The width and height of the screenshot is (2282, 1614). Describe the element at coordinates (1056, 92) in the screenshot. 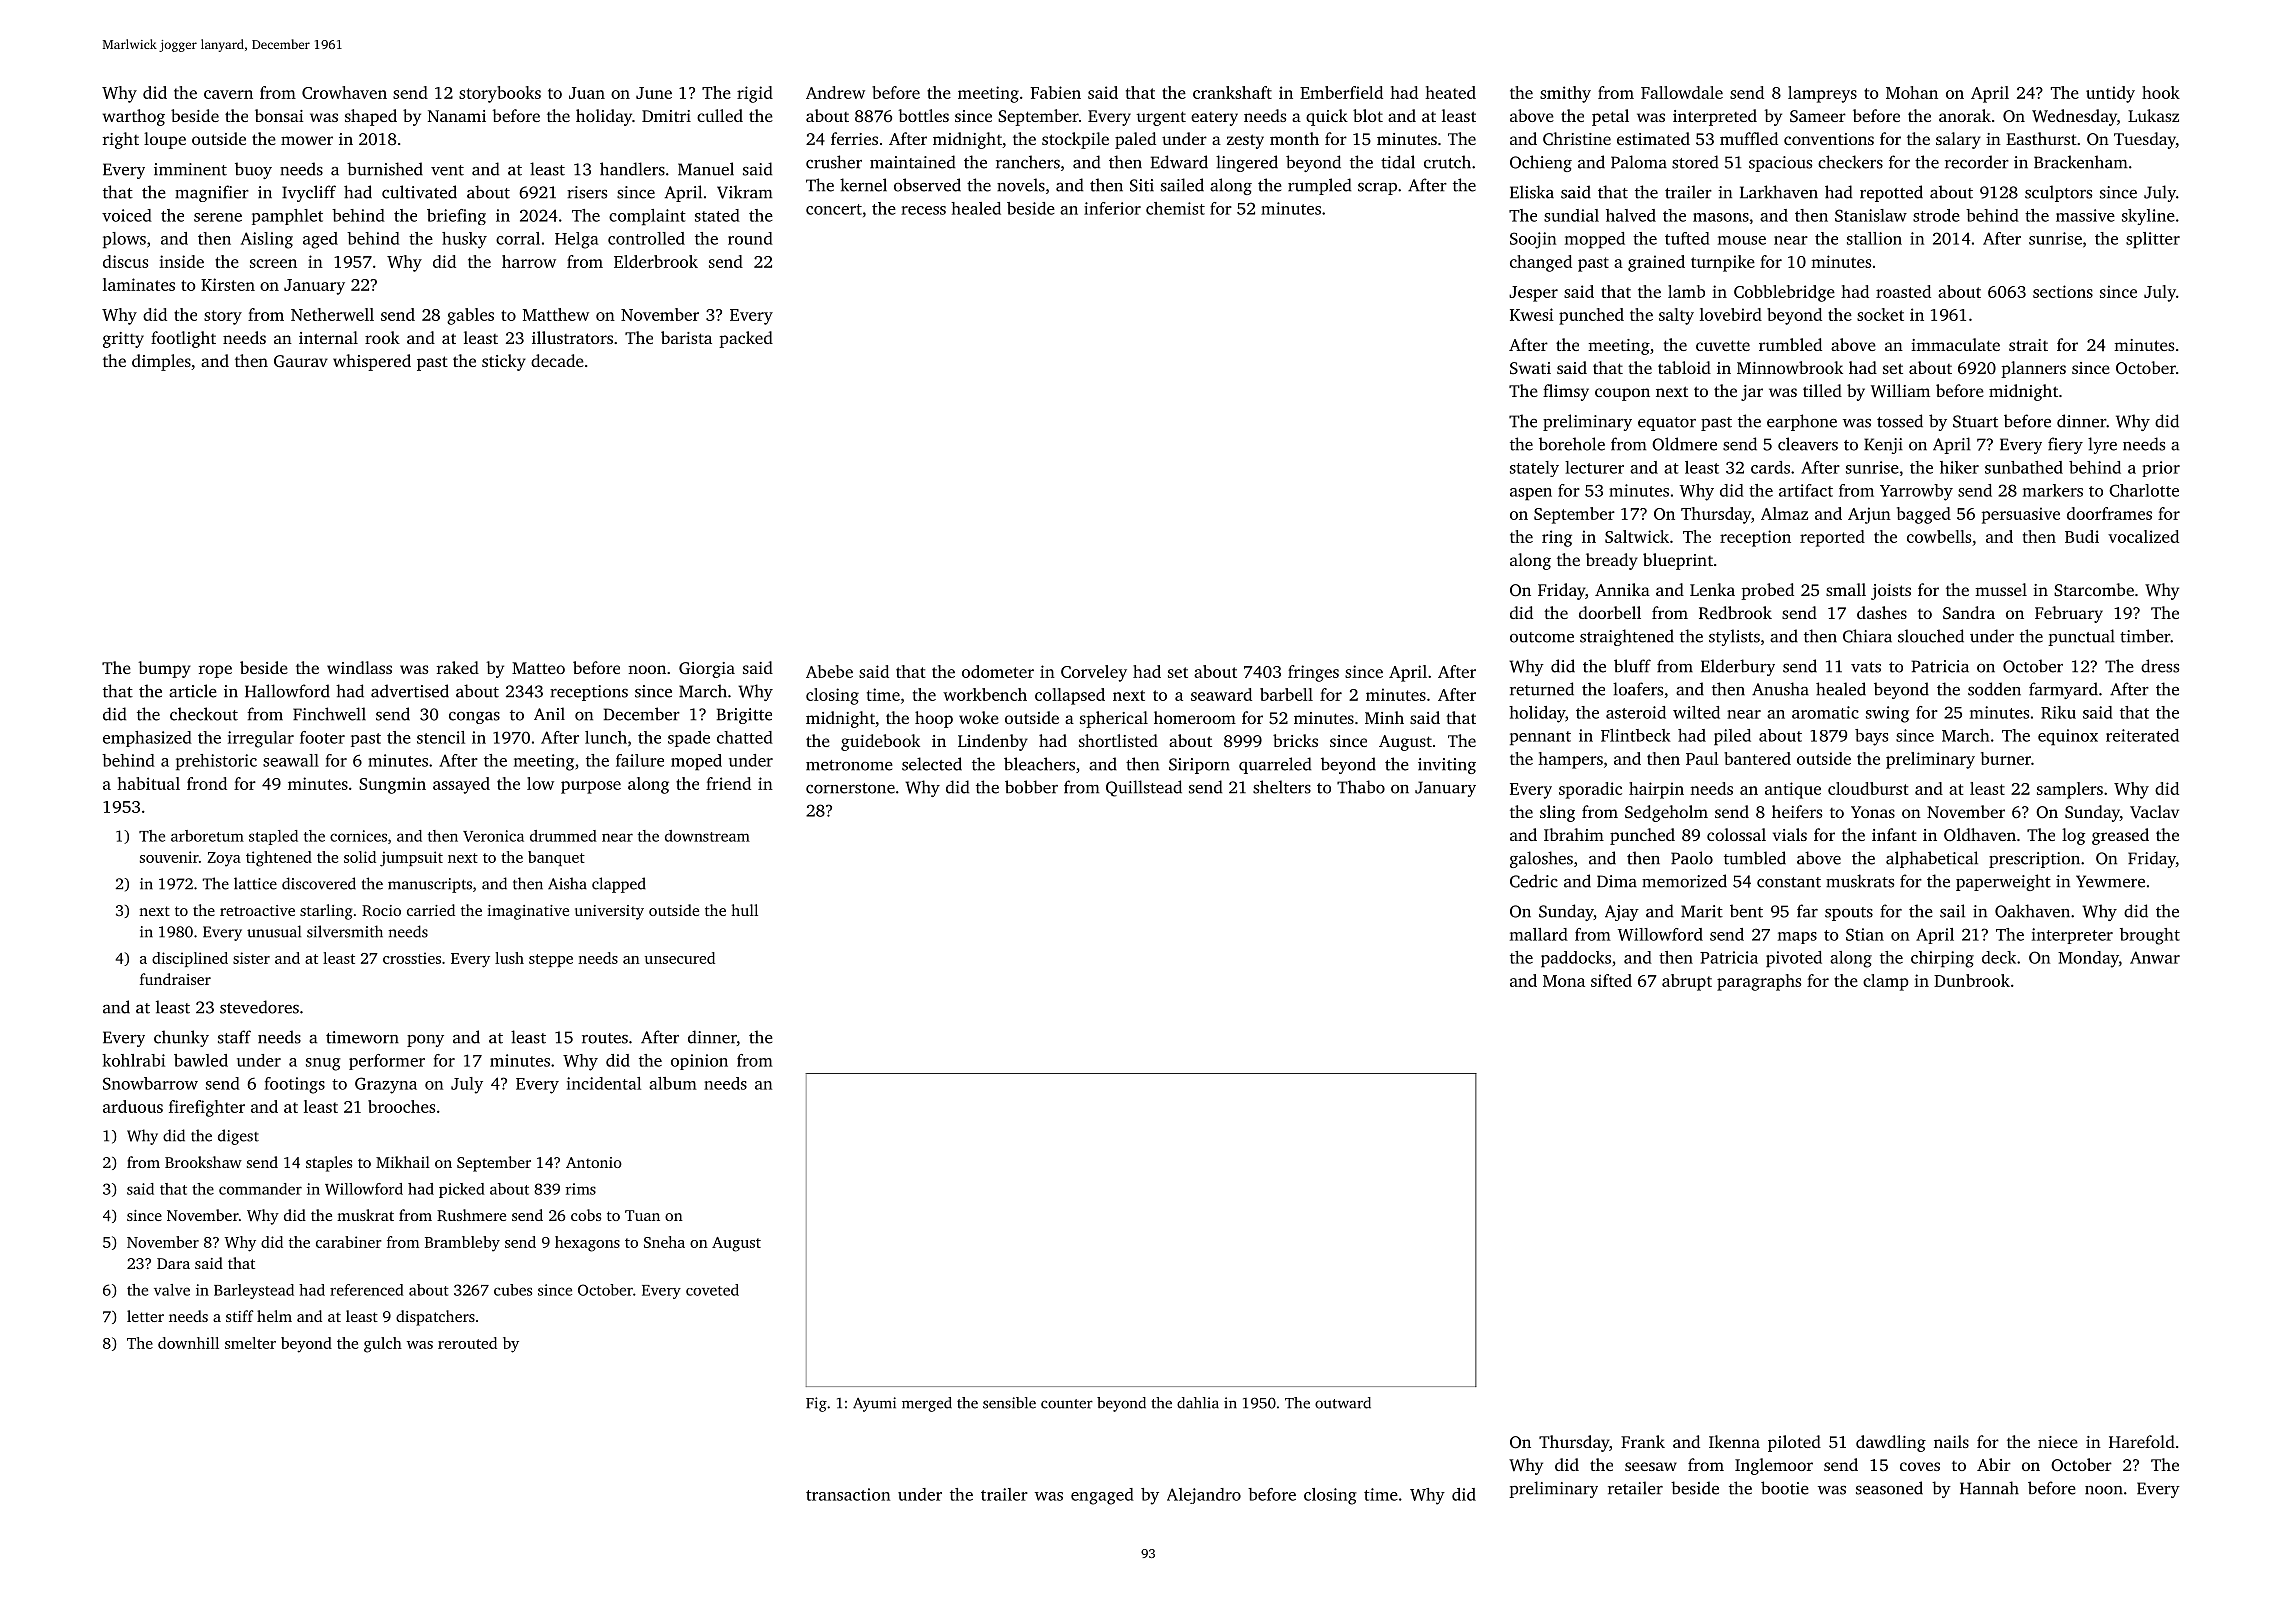

I see `Fabien` at that location.
